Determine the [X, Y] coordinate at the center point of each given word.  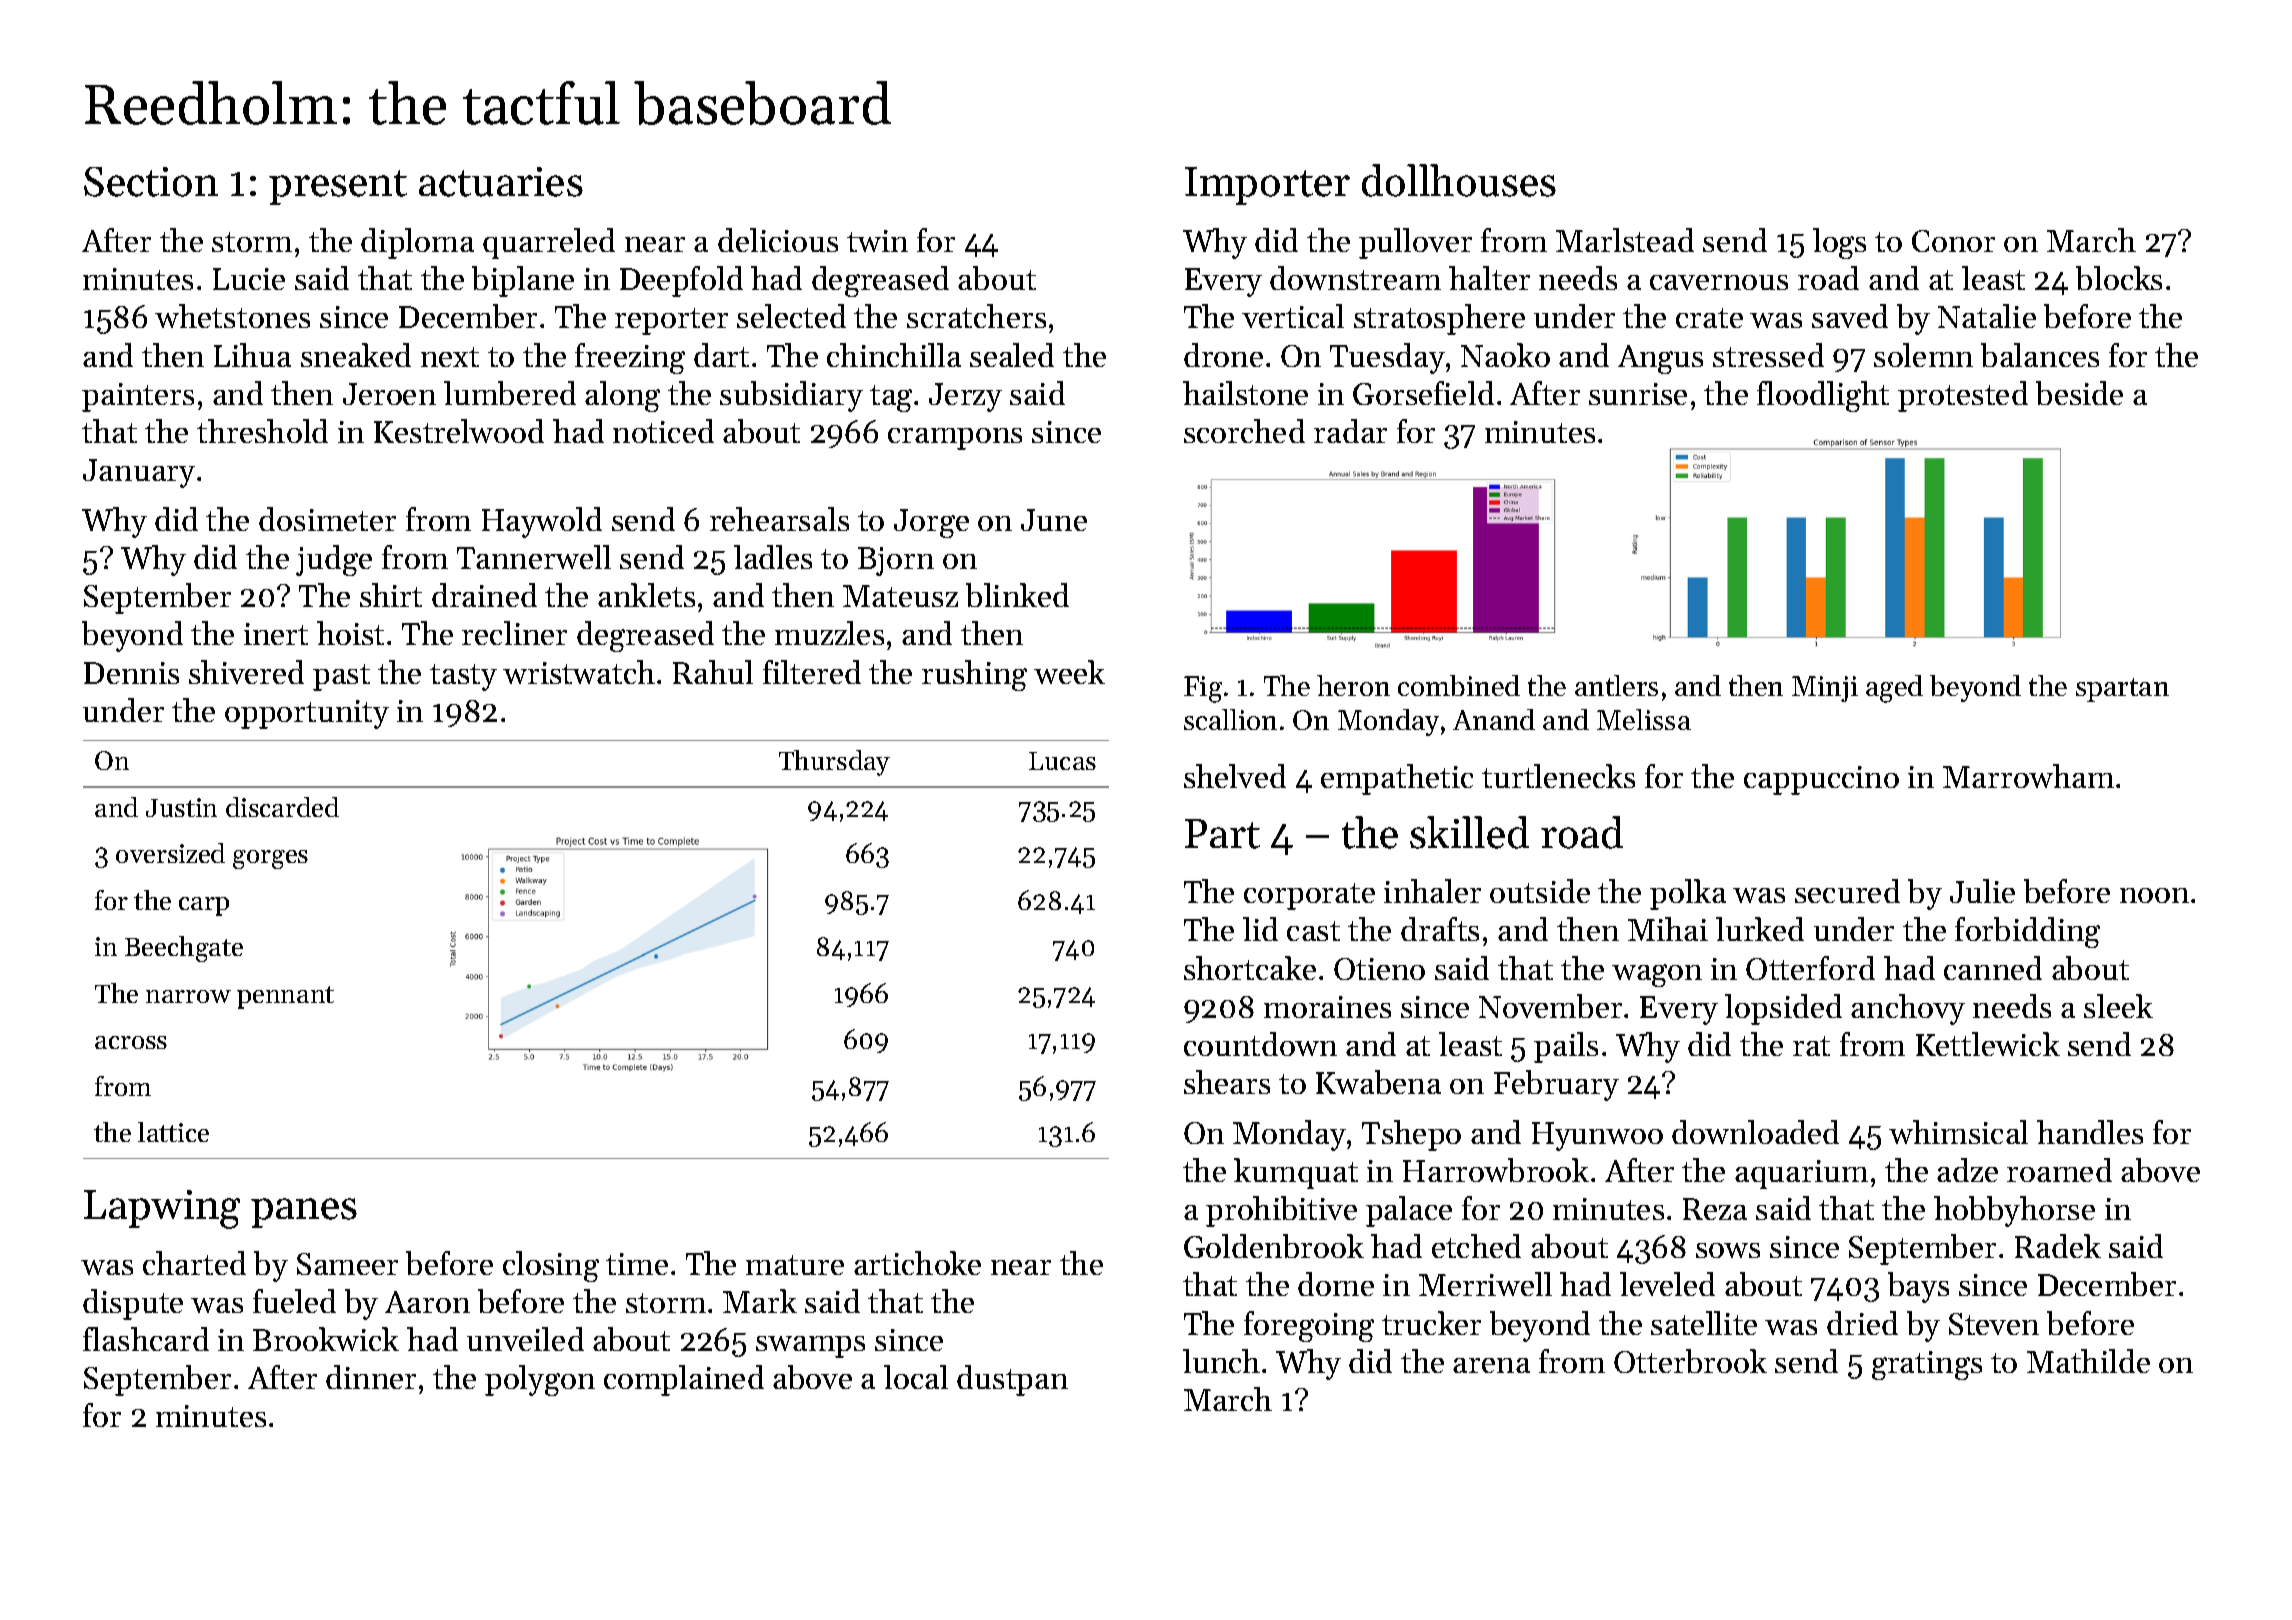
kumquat [1296, 1173]
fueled [294, 1301]
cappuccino [1821, 780]
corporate [1309, 896]
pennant [285, 997]
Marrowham [2028, 776]
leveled [1667, 1284]
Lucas [1062, 761]
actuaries [501, 182]
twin [877, 241]
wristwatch [579, 672]
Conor [1953, 241]
